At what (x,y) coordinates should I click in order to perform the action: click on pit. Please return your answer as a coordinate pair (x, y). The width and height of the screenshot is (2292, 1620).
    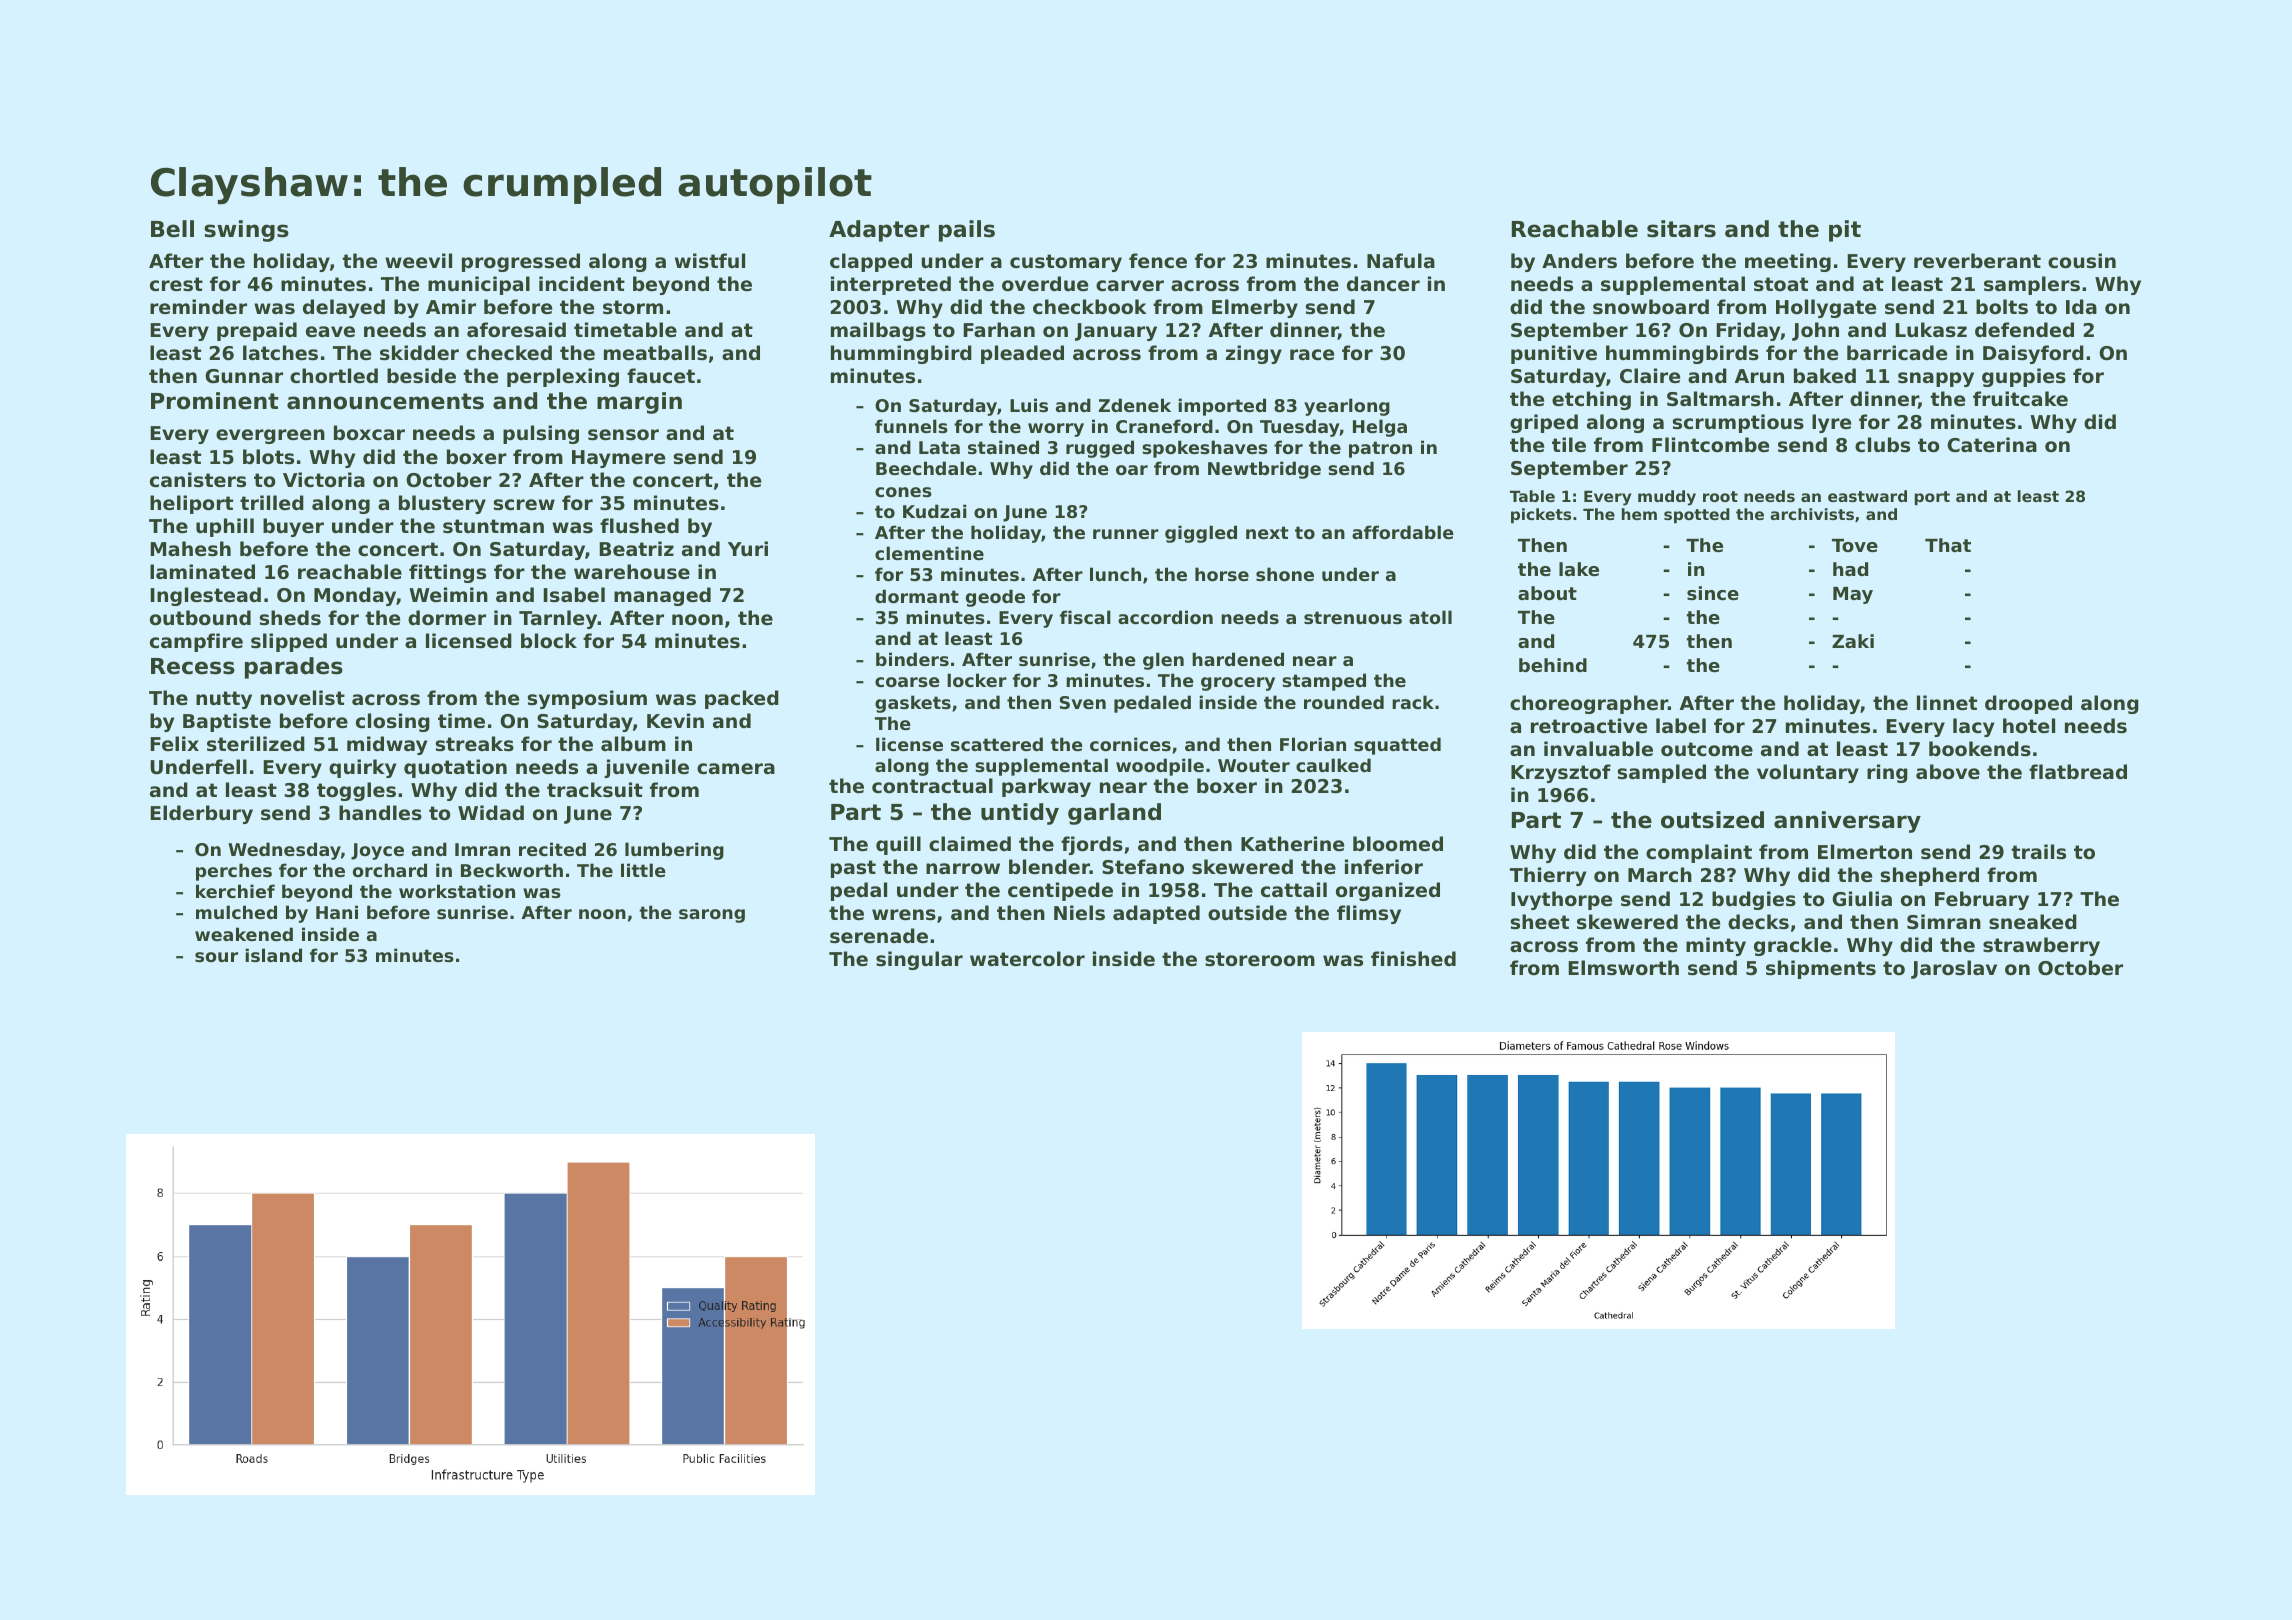
    Looking at the image, I should click on (1845, 231).
